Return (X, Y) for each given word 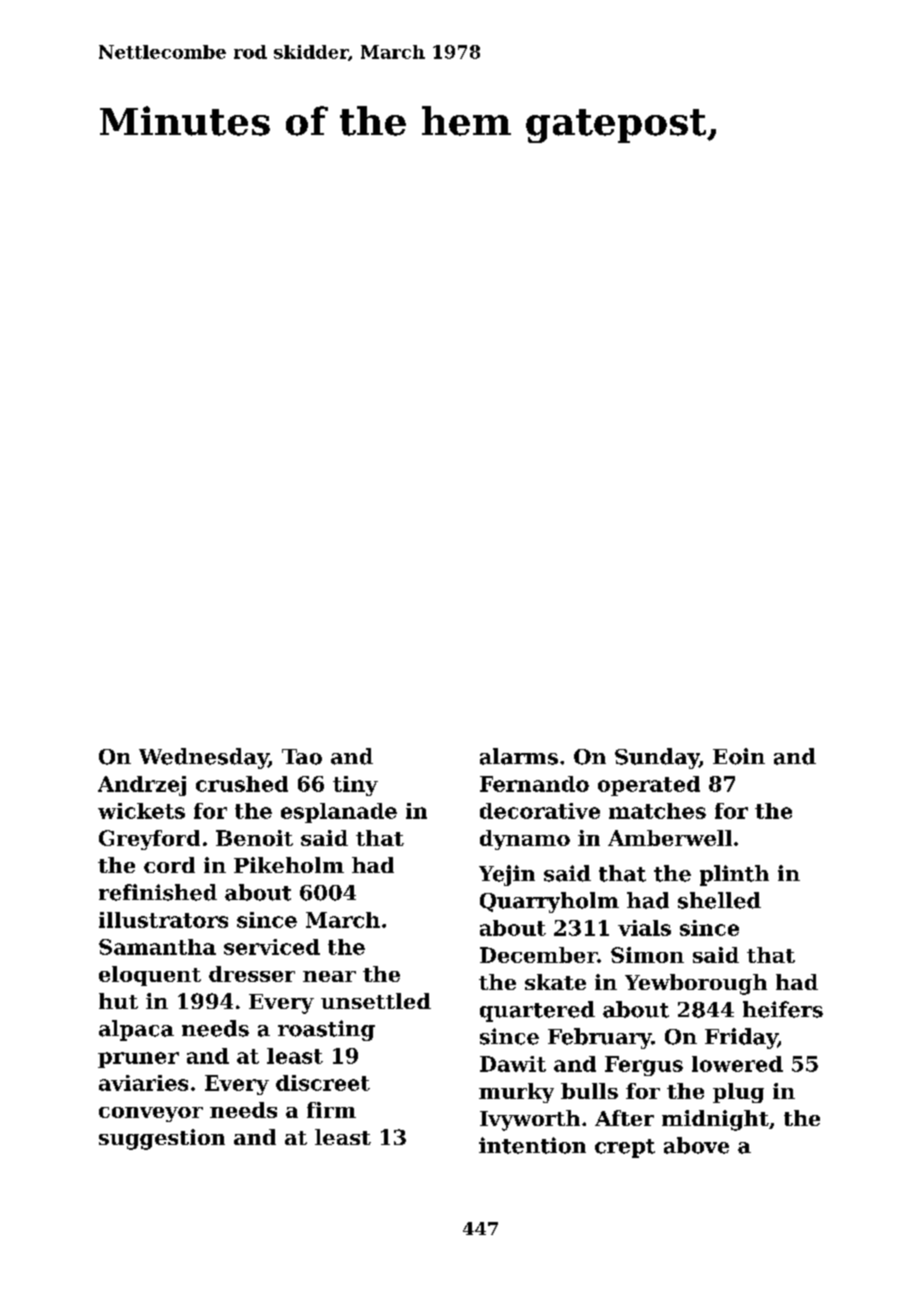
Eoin (739, 756)
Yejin (507, 875)
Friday (741, 1038)
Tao (302, 757)
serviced (272, 947)
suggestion (162, 1139)
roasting (326, 1030)
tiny (355, 786)
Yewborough (696, 984)
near (329, 976)
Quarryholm (549, 902)
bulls (589, 1091)
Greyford (149, 840)
